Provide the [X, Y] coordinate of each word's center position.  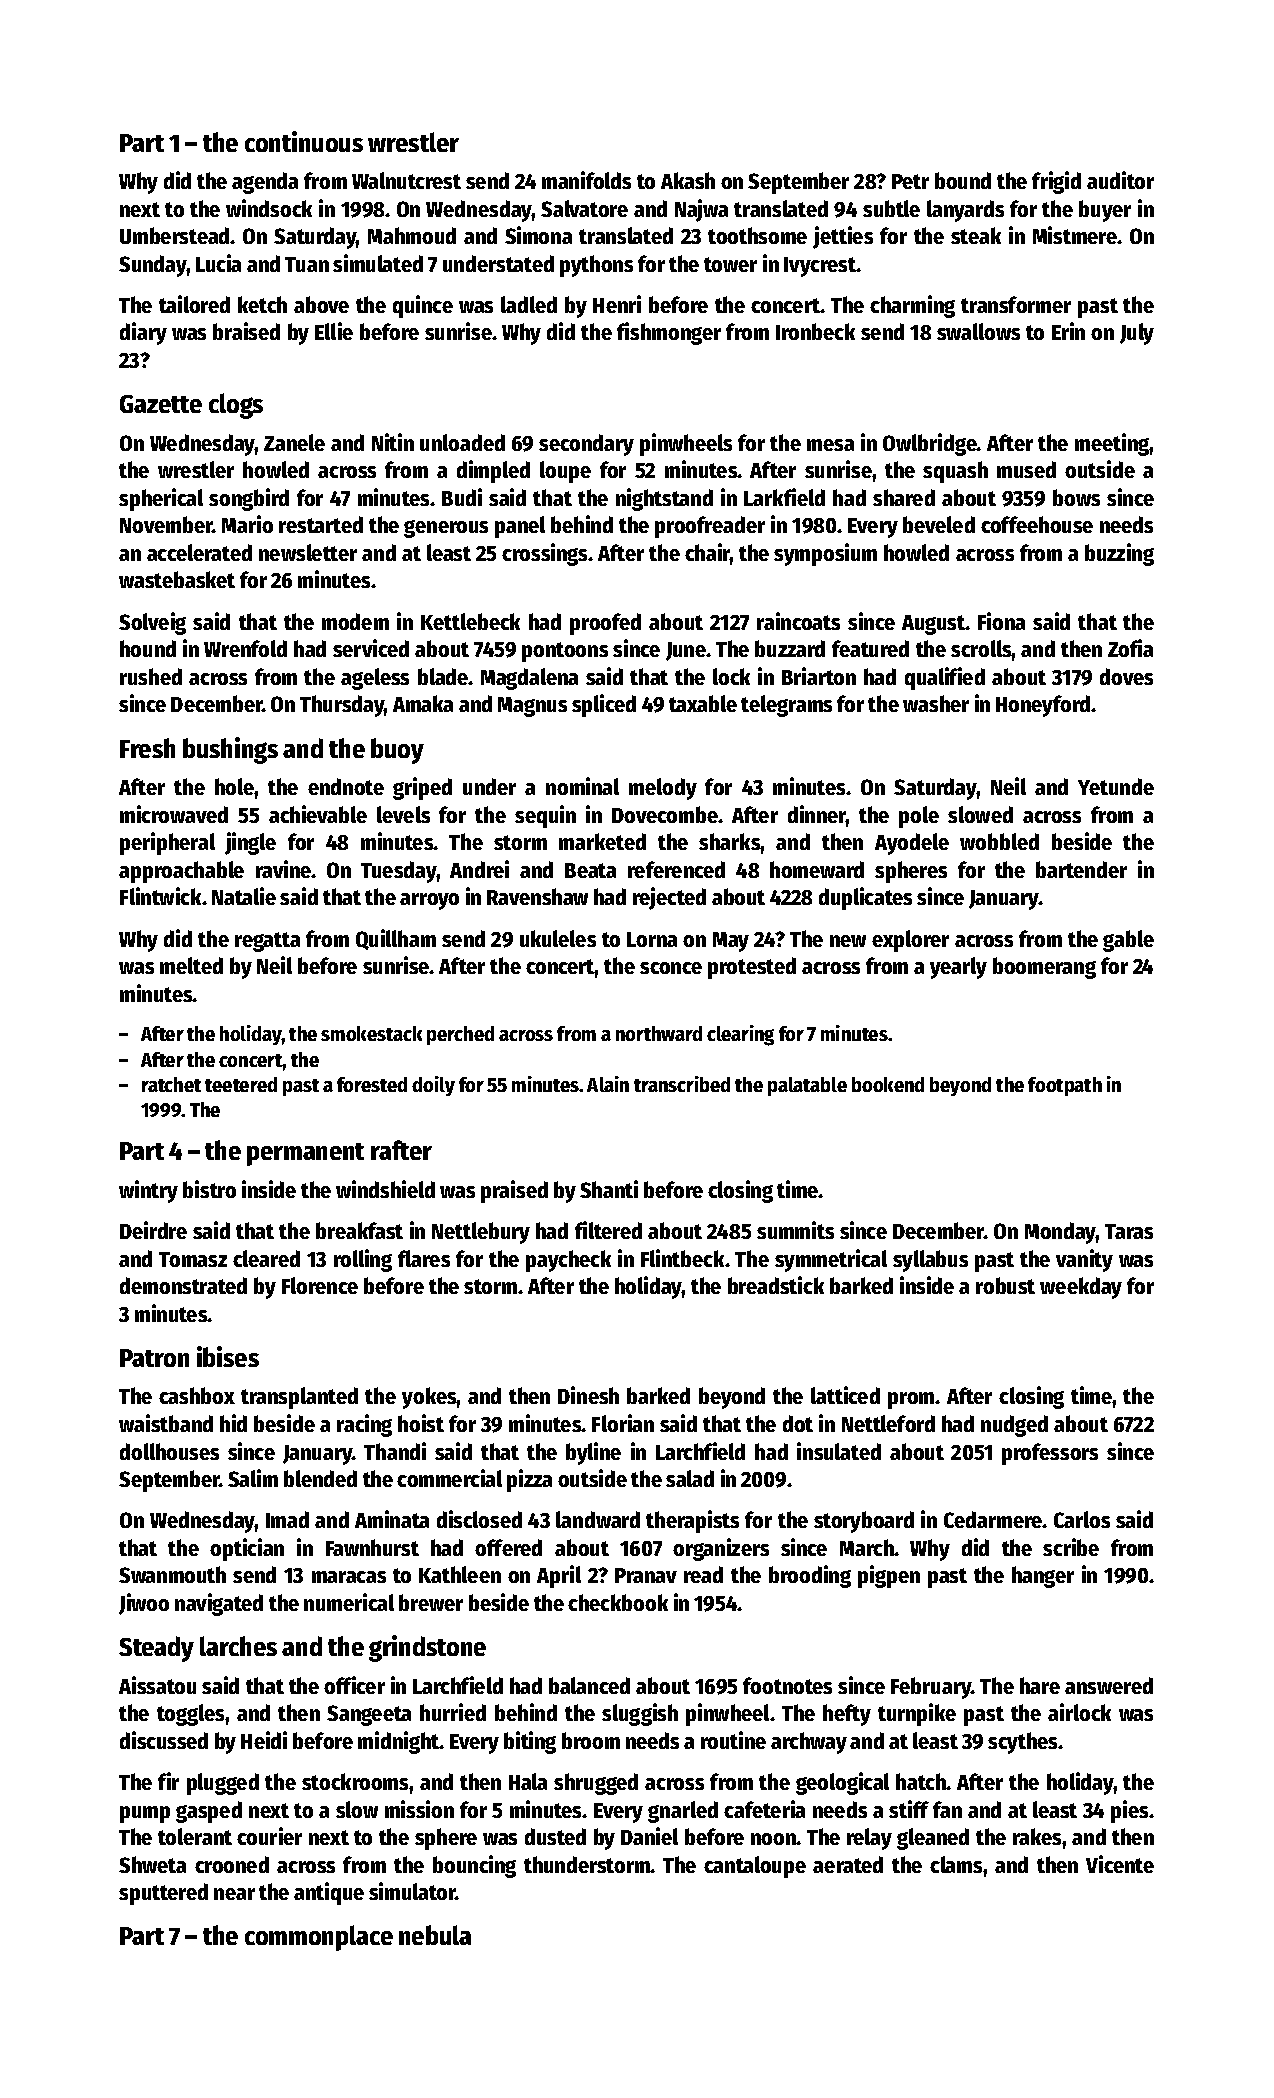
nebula [435, 1935]
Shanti [609, 1189]
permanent [305, 1154]
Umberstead [175, 235]
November [166, 524]
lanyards [965, 211]
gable [1128, 941]
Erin [1068, 331]
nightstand [664, 499]
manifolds [586, 180]
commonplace [319, 1938]
